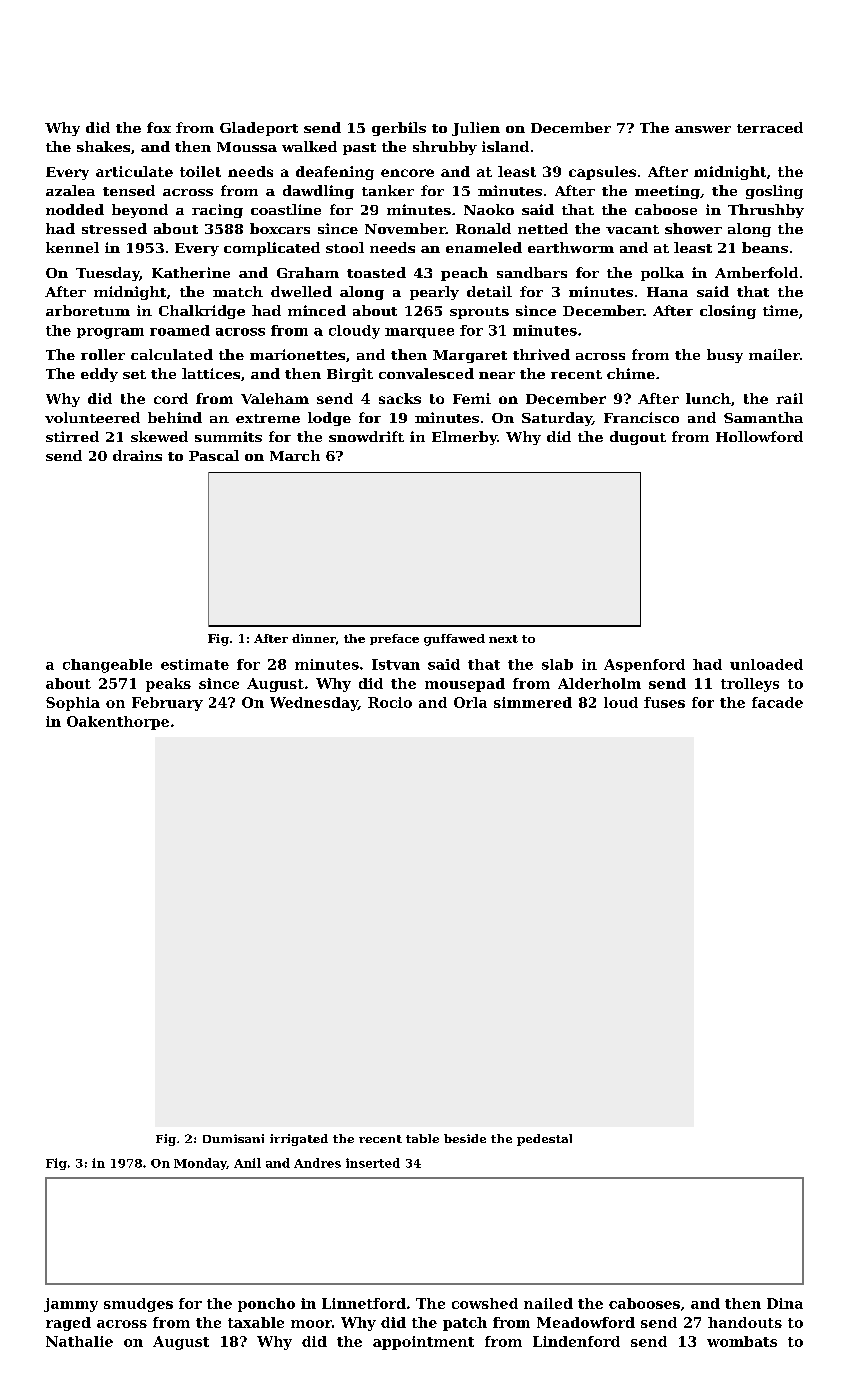  I want to click on table, so click(422, 1138).
